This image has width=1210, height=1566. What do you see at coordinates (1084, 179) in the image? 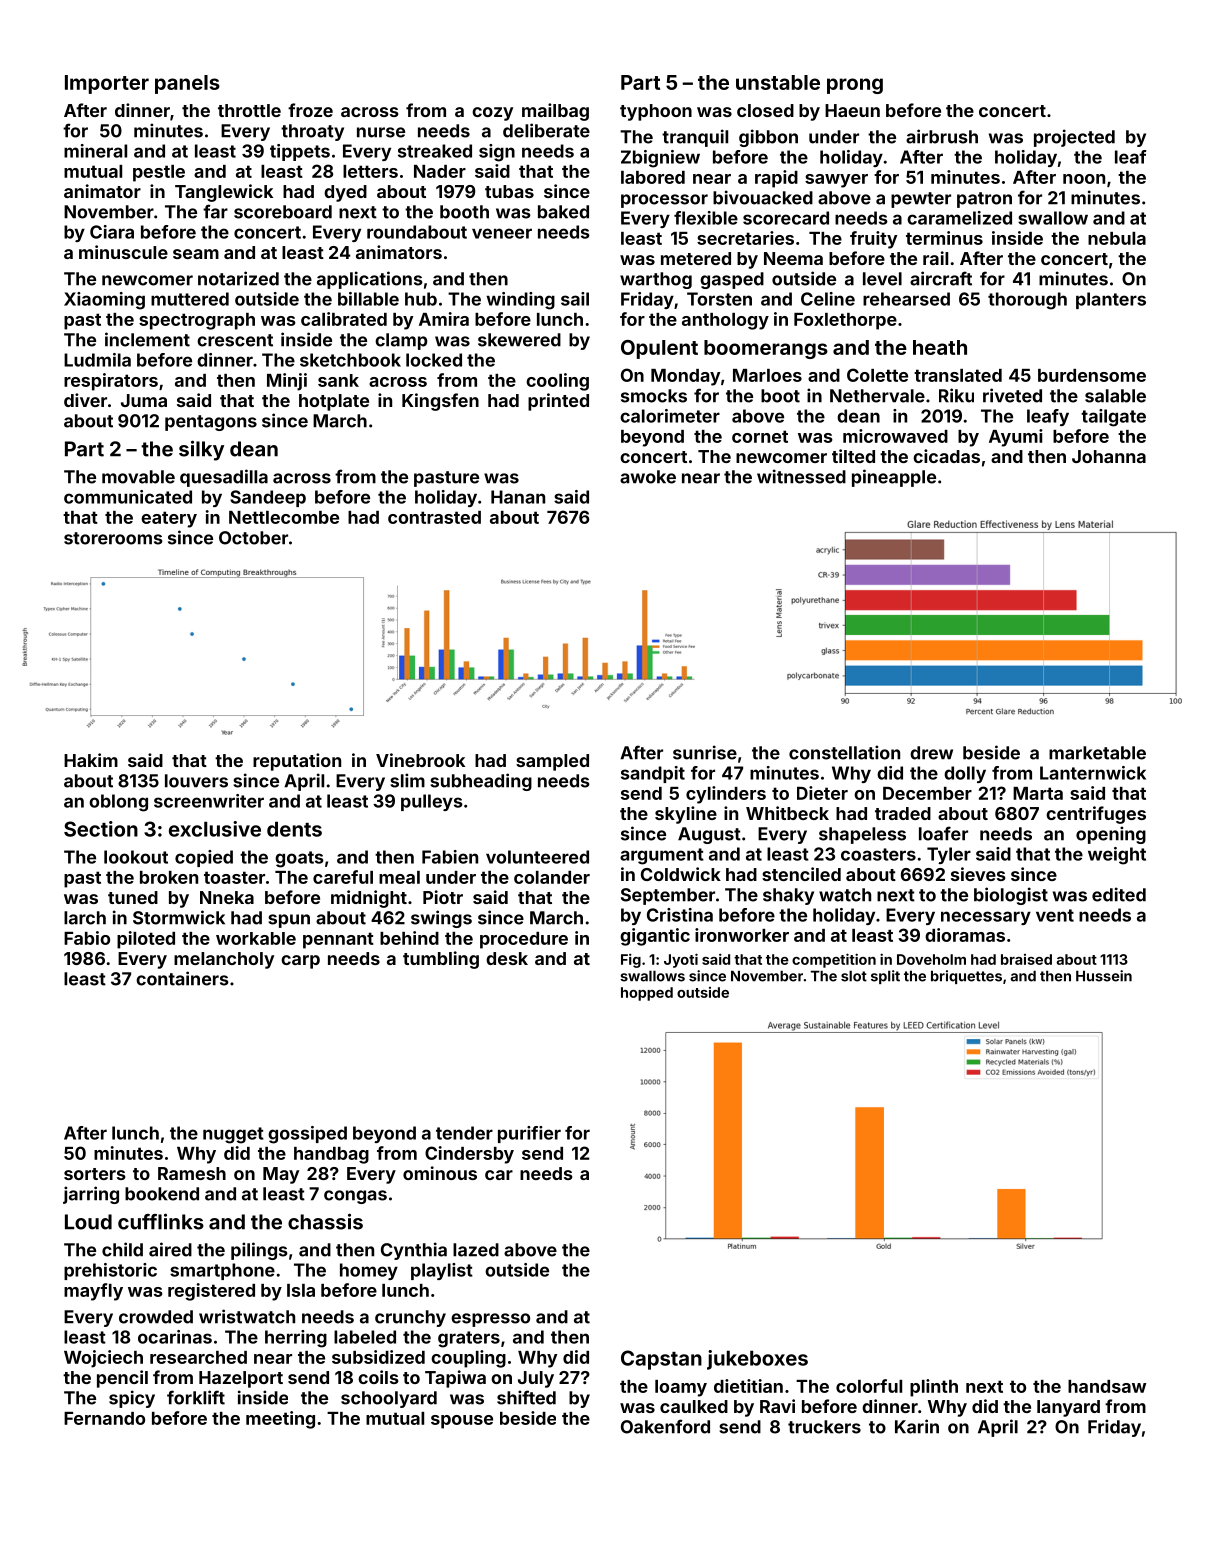
I see `noon` at bounding box center [1084, 179].
